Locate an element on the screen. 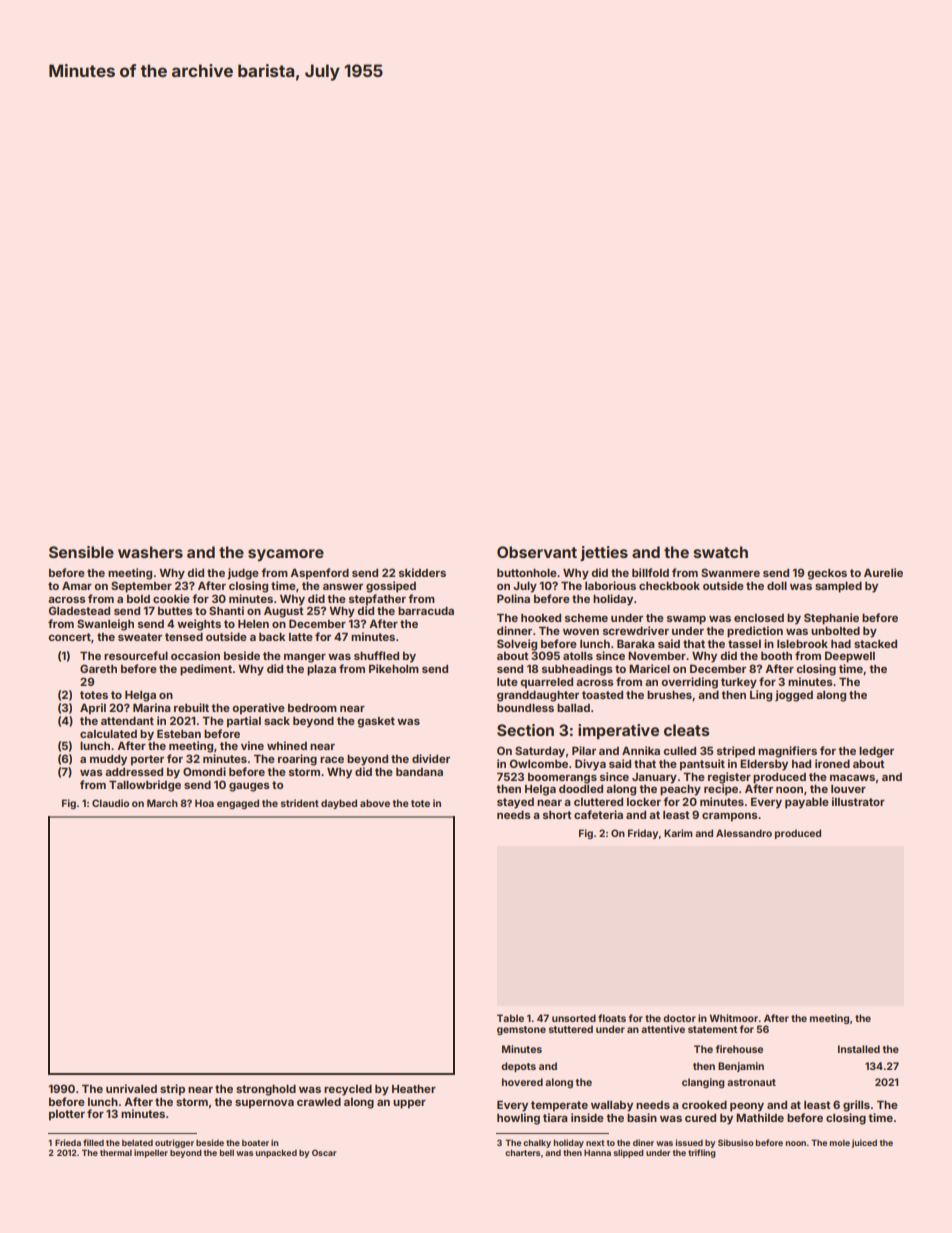 The image size is (952, 1233). swatch is located at coordinates (721, 552).
